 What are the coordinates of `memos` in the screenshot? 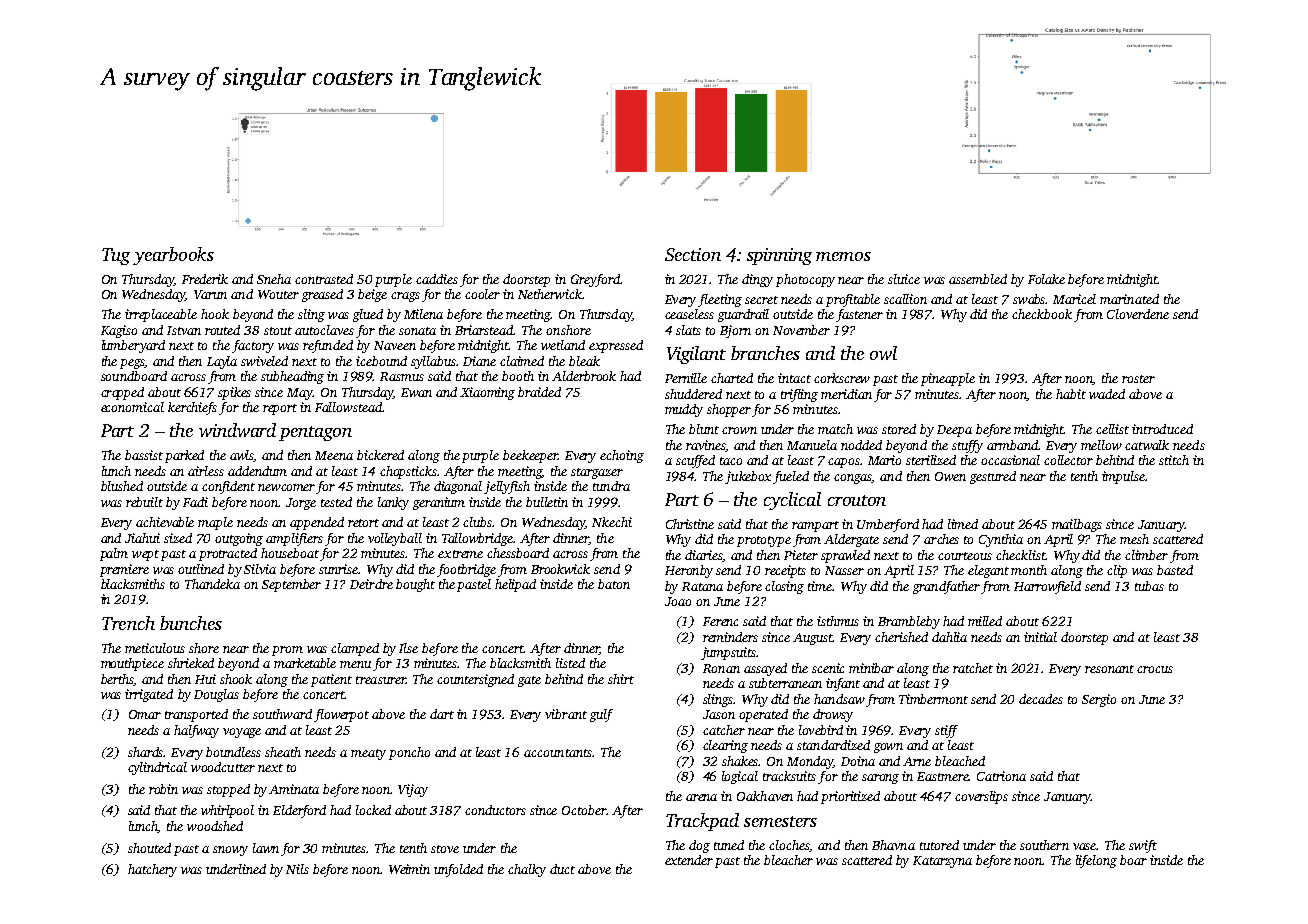 It's located at (843, 256).
